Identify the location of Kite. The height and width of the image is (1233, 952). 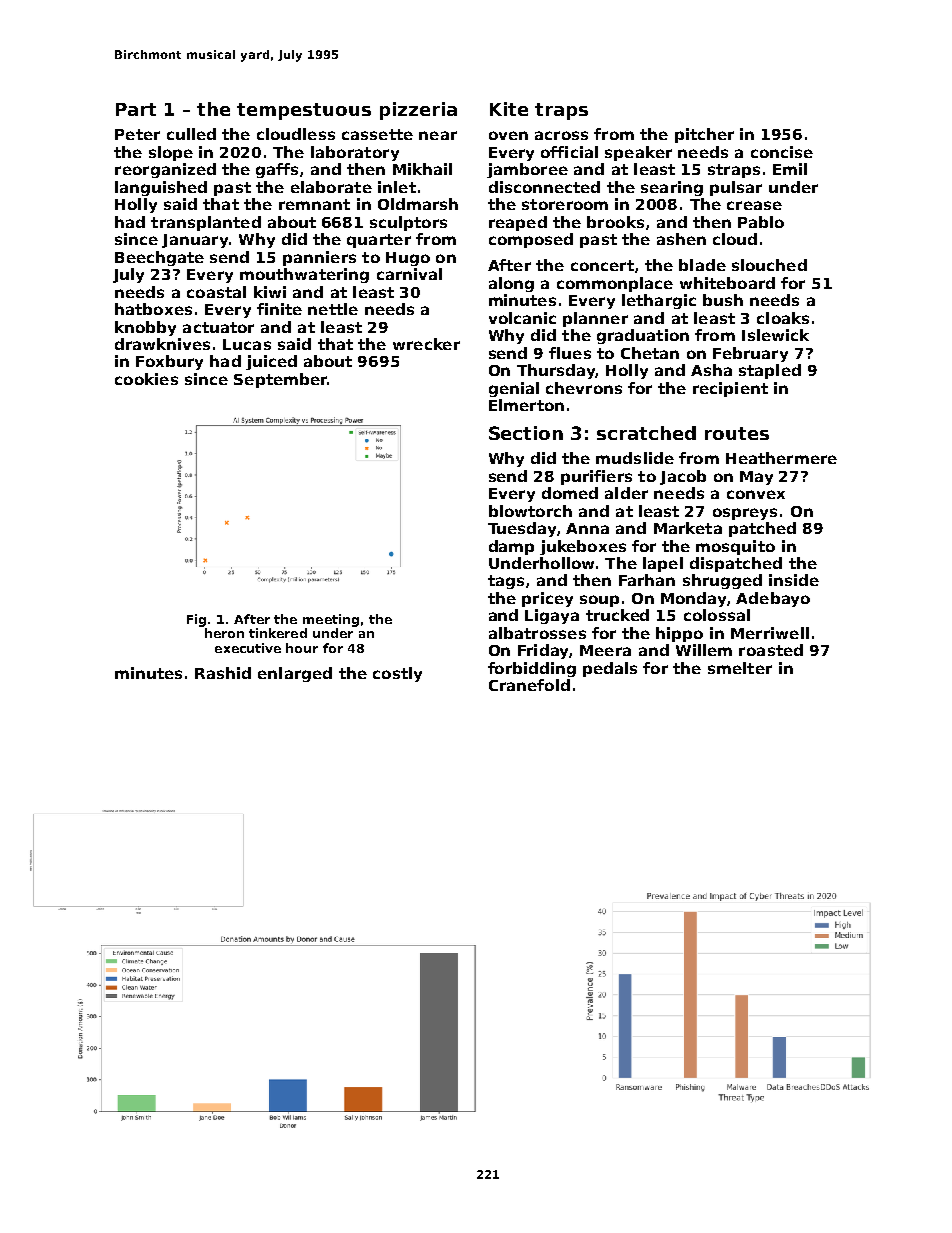
(509, 109).
